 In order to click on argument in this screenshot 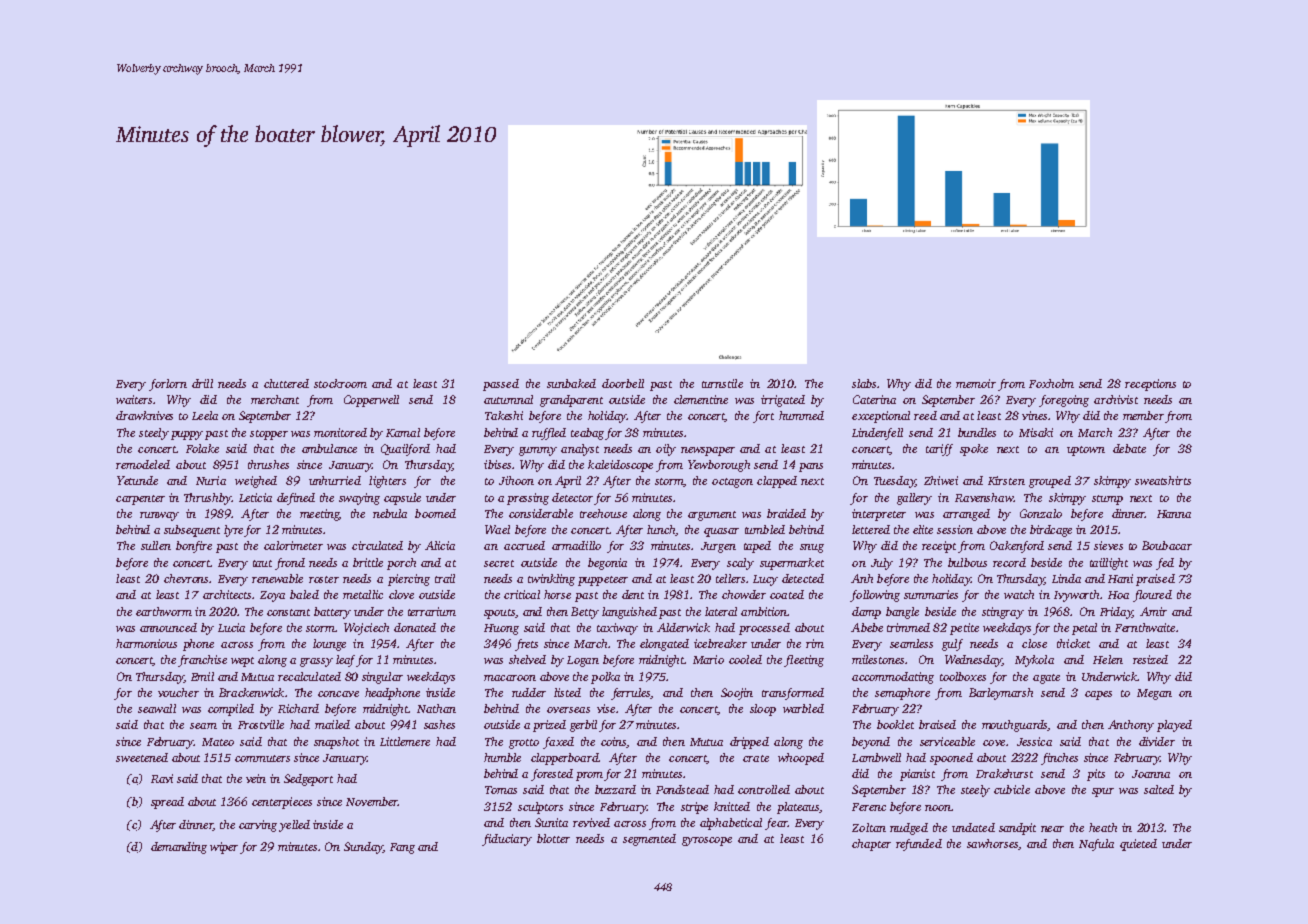, I will do `click(712, 516)`.
